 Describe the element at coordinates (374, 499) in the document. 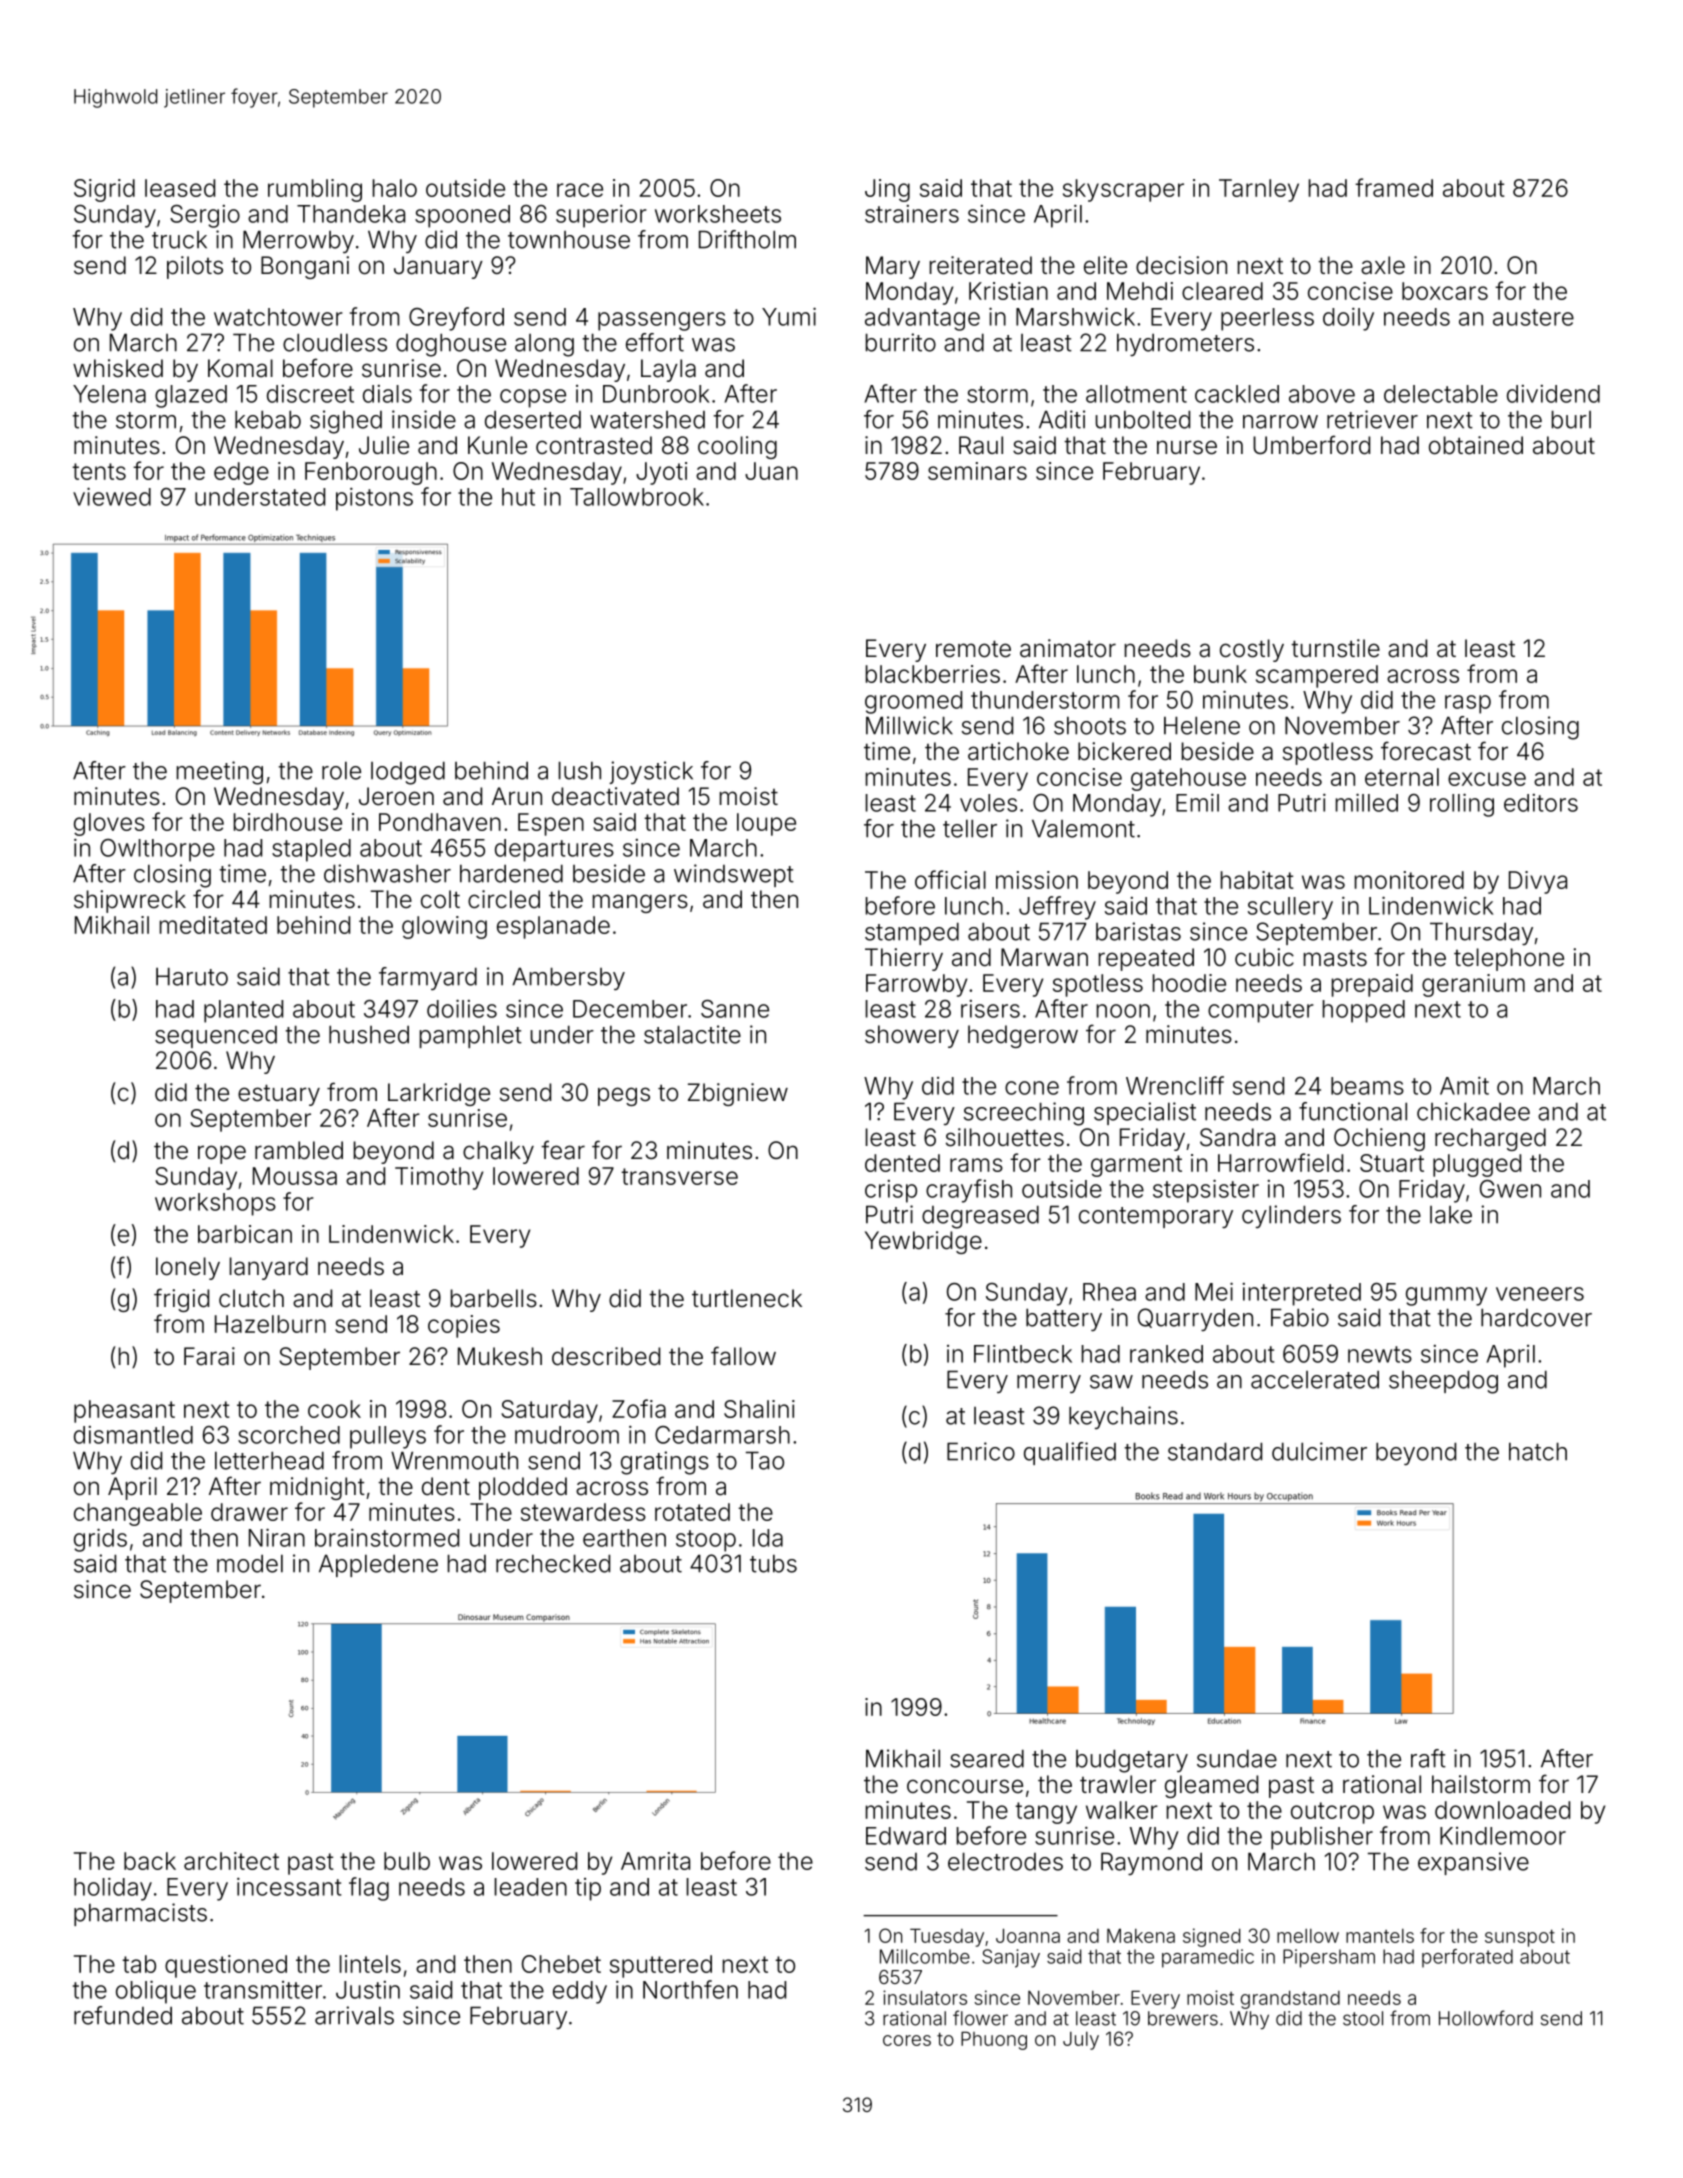

I see `pistons` at that location.
